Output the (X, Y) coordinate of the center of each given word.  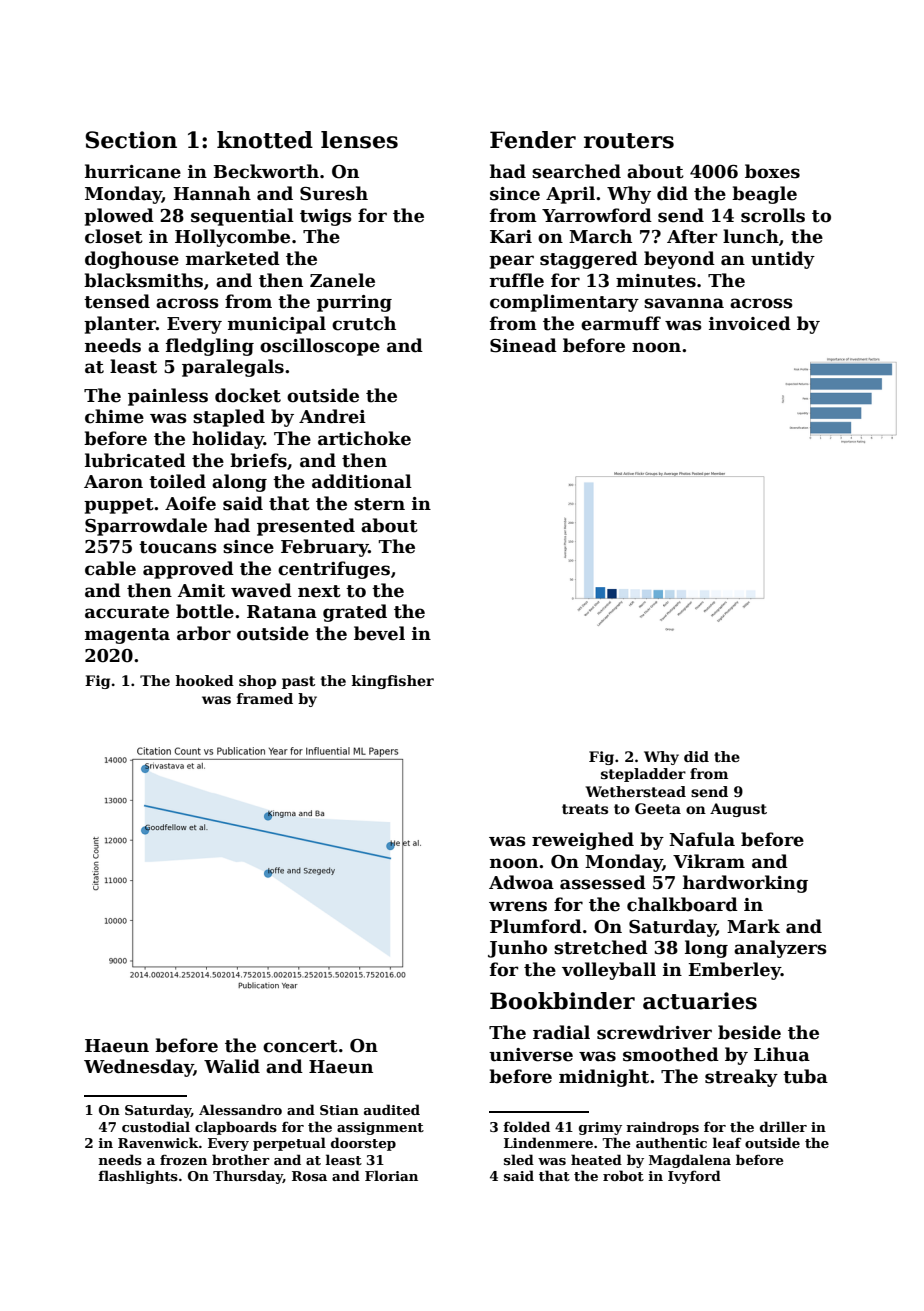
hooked (204, 680)
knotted (265, 140)
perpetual (289, 1144)
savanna (684, 303)
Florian (391, 1175)
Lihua (782, 1054)
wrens (518, 906)
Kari (511, 237)
